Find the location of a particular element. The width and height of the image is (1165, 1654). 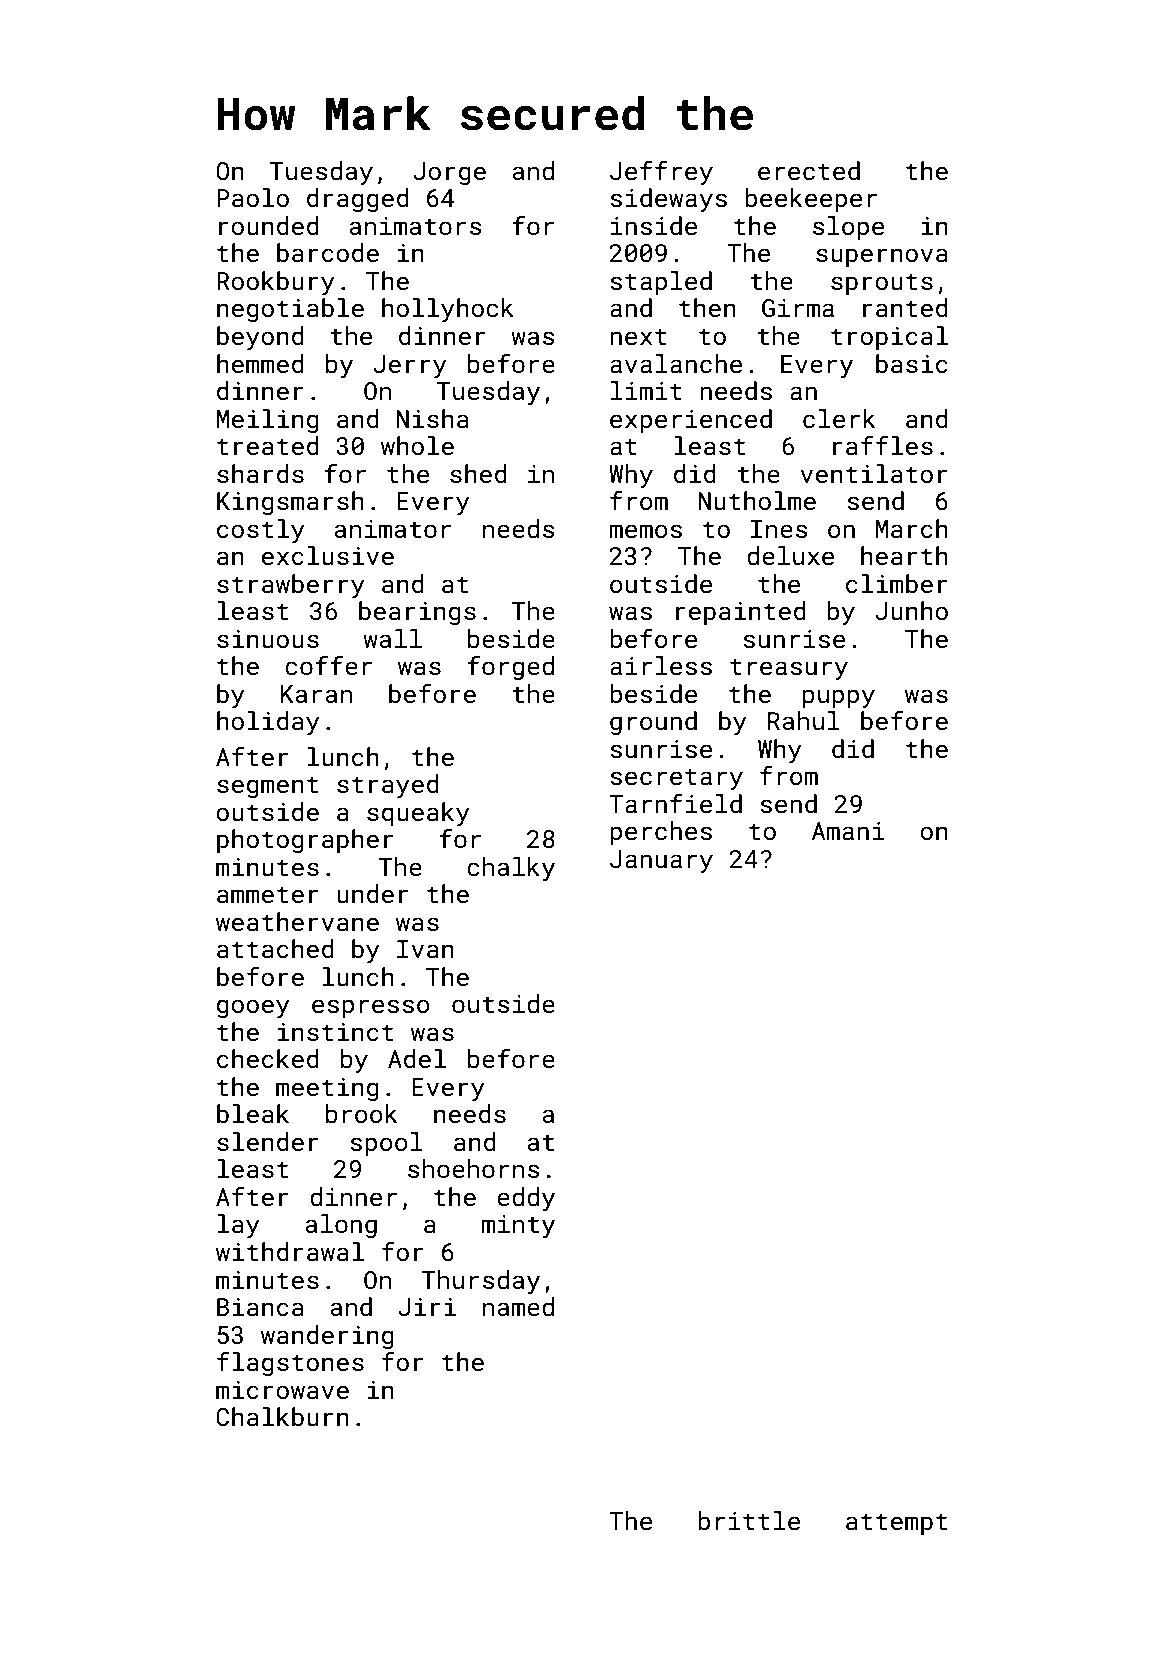

Paolo is located at coordinates (253, 197).
